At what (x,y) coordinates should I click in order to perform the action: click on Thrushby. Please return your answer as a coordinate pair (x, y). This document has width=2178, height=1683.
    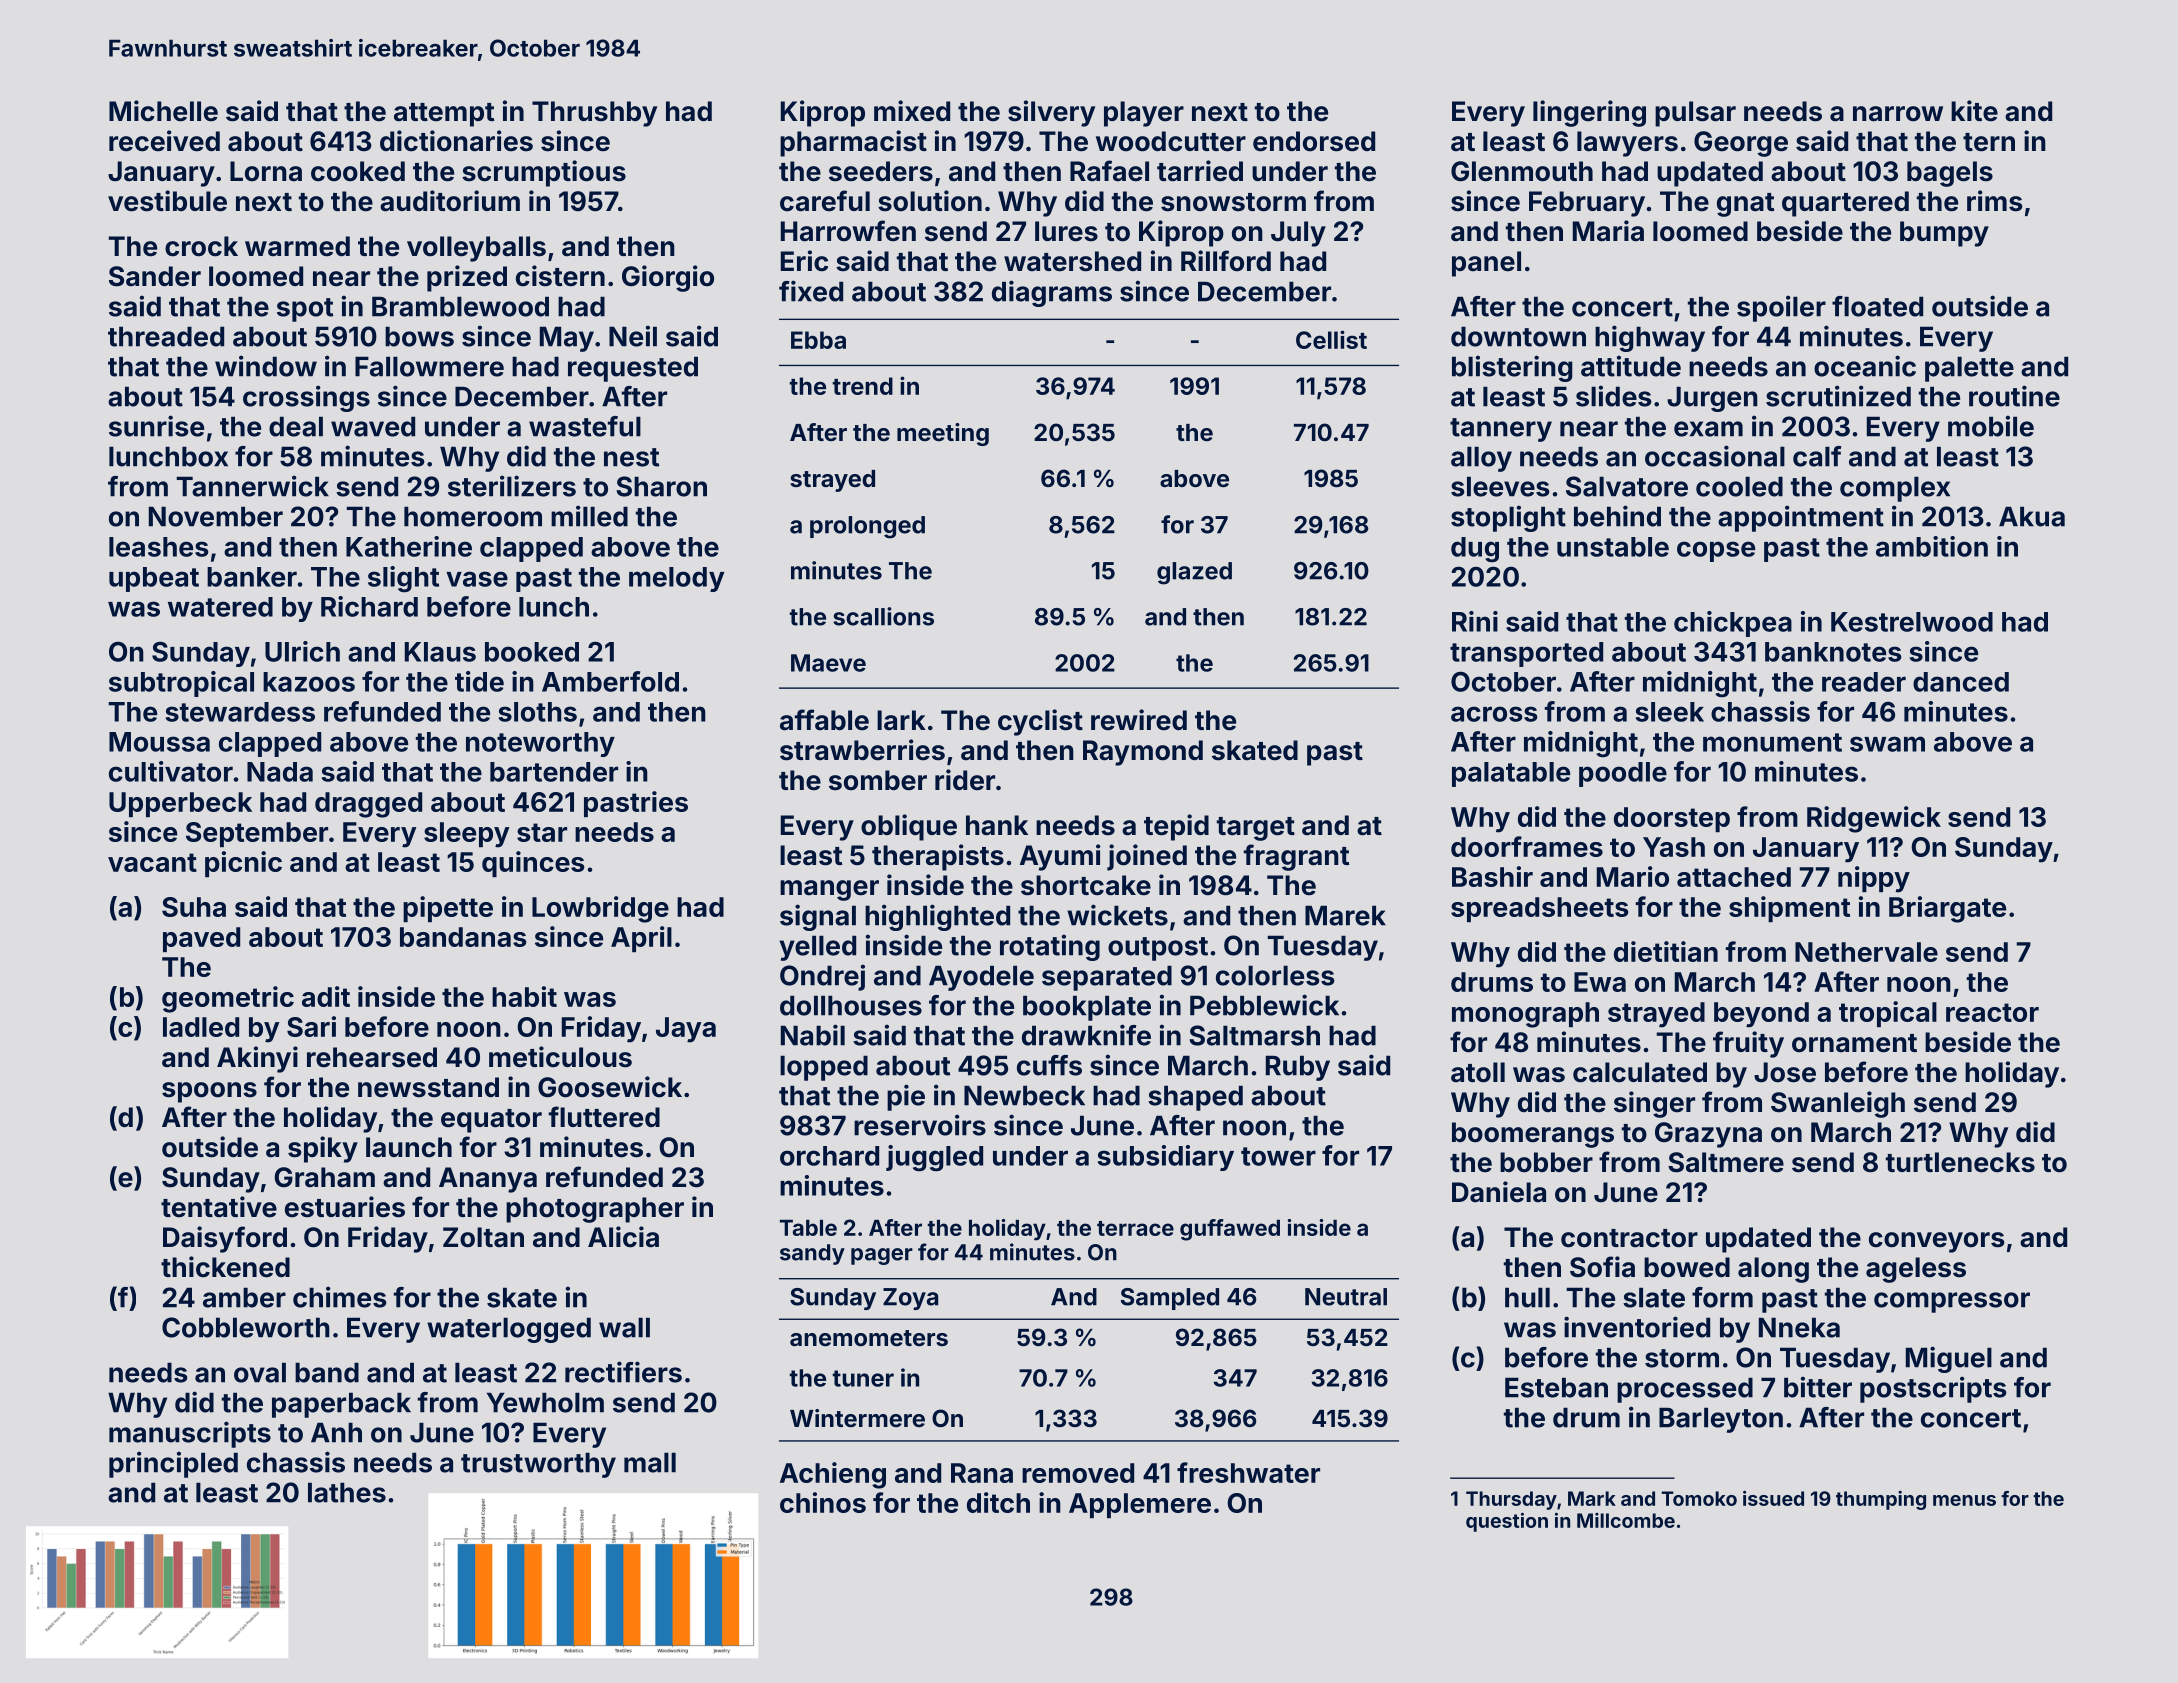
    Looking at the image, I should click on (594, 114).
